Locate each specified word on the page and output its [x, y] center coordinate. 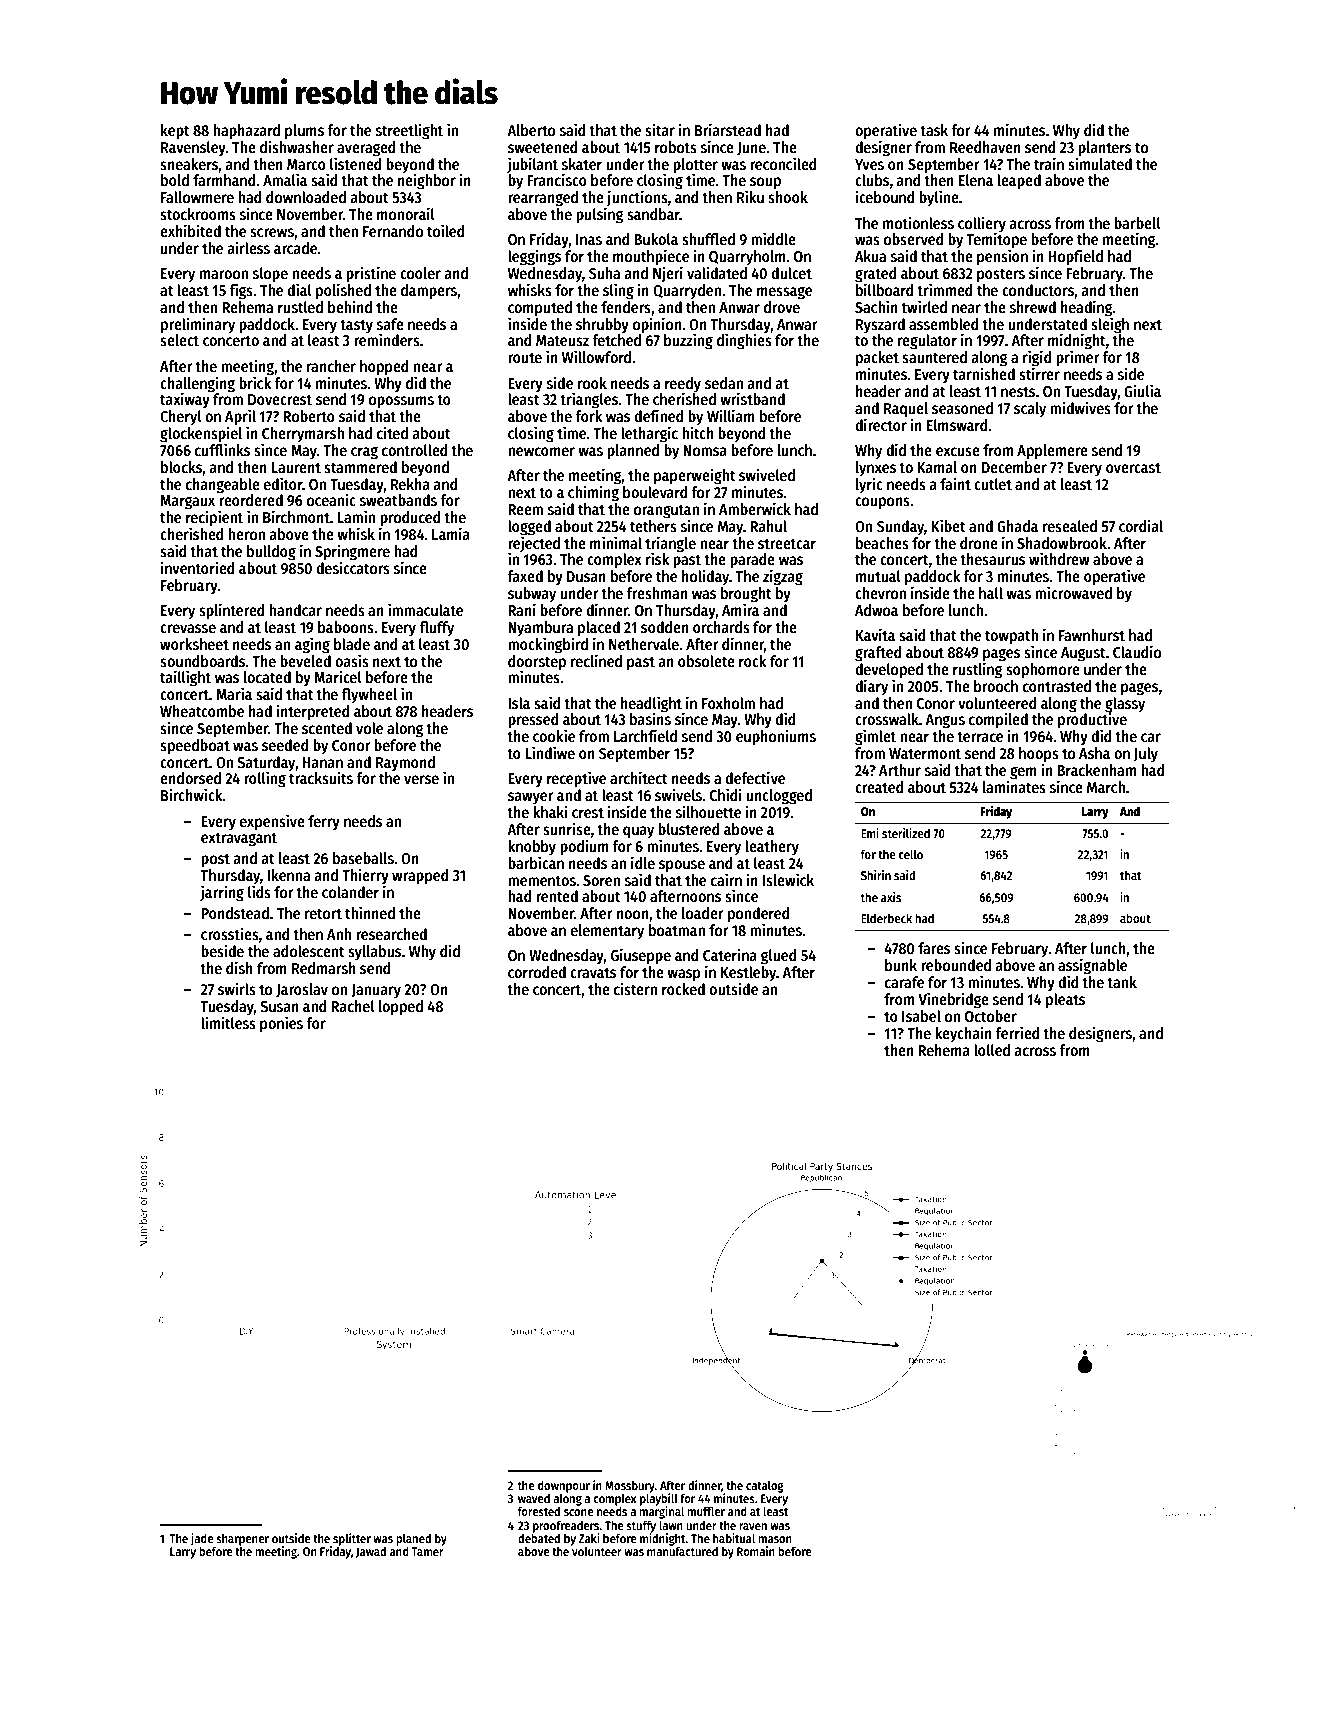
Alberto [531, 130]
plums [304, 132]
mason [775, 1539]
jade [202, 1539]
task [934, 130]
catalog [765, 1486]
